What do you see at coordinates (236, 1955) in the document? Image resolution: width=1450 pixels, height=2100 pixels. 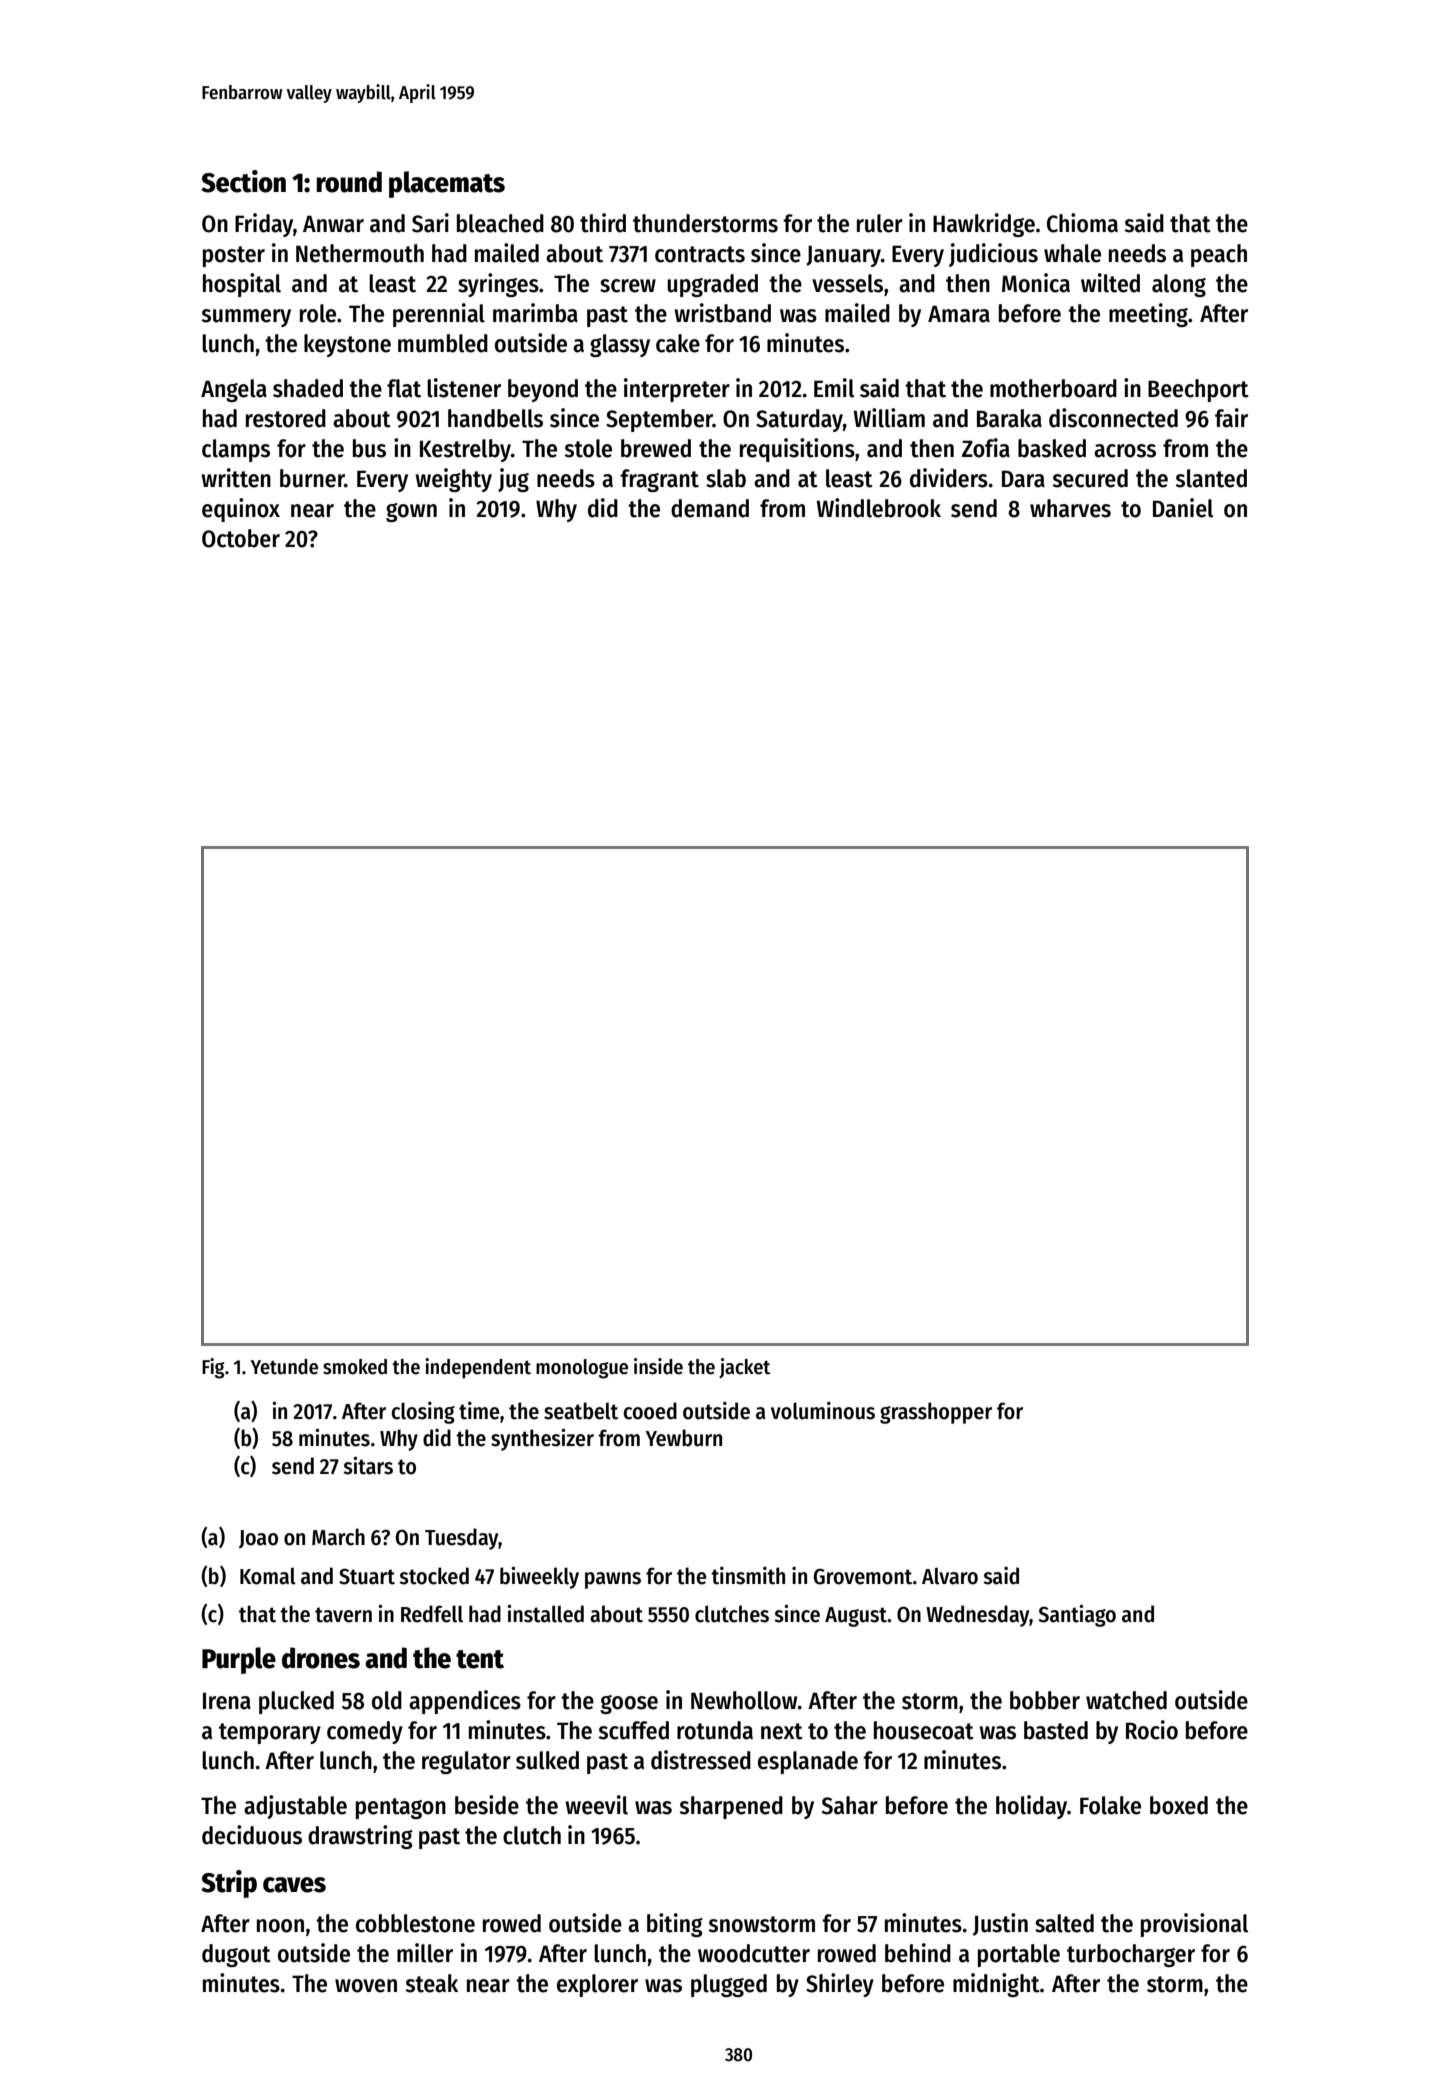 I see `dugout` at bounding box center [236, 1955].
